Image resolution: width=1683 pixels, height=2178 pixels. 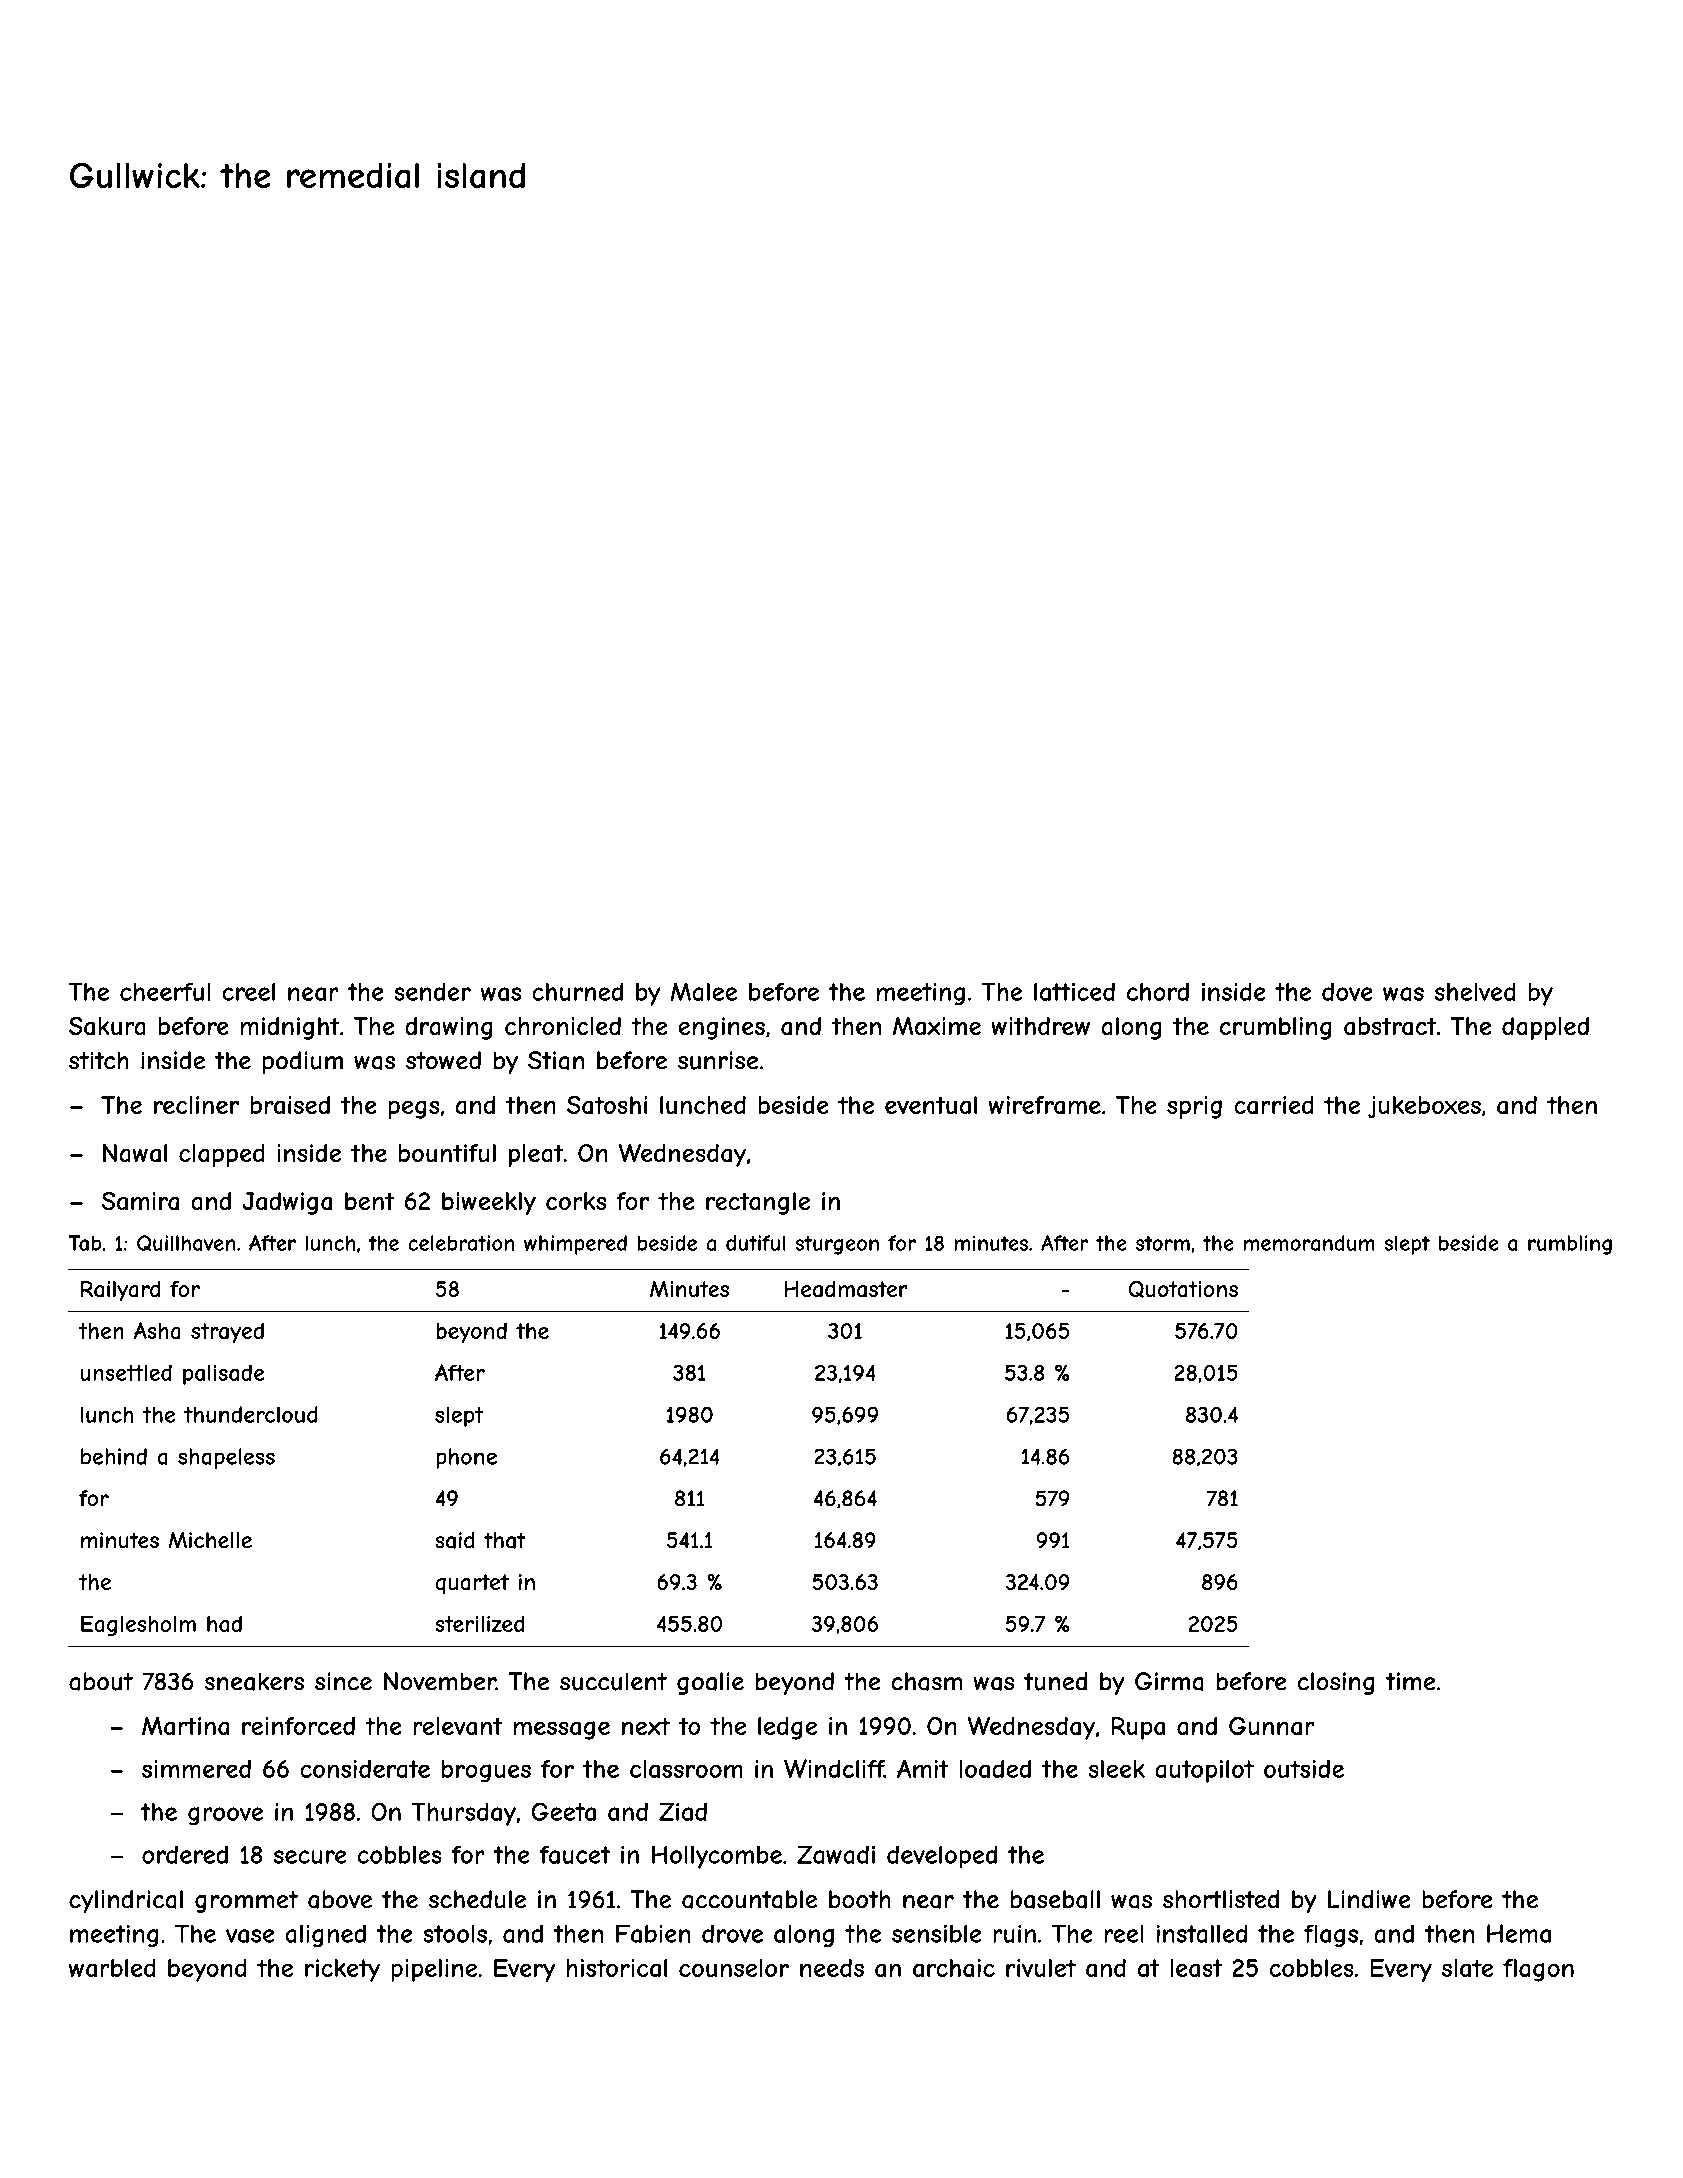 What do you see at coordinates (126, 1901) in the document?
I see `cylindrical` at bounding box center [126, 1901].
